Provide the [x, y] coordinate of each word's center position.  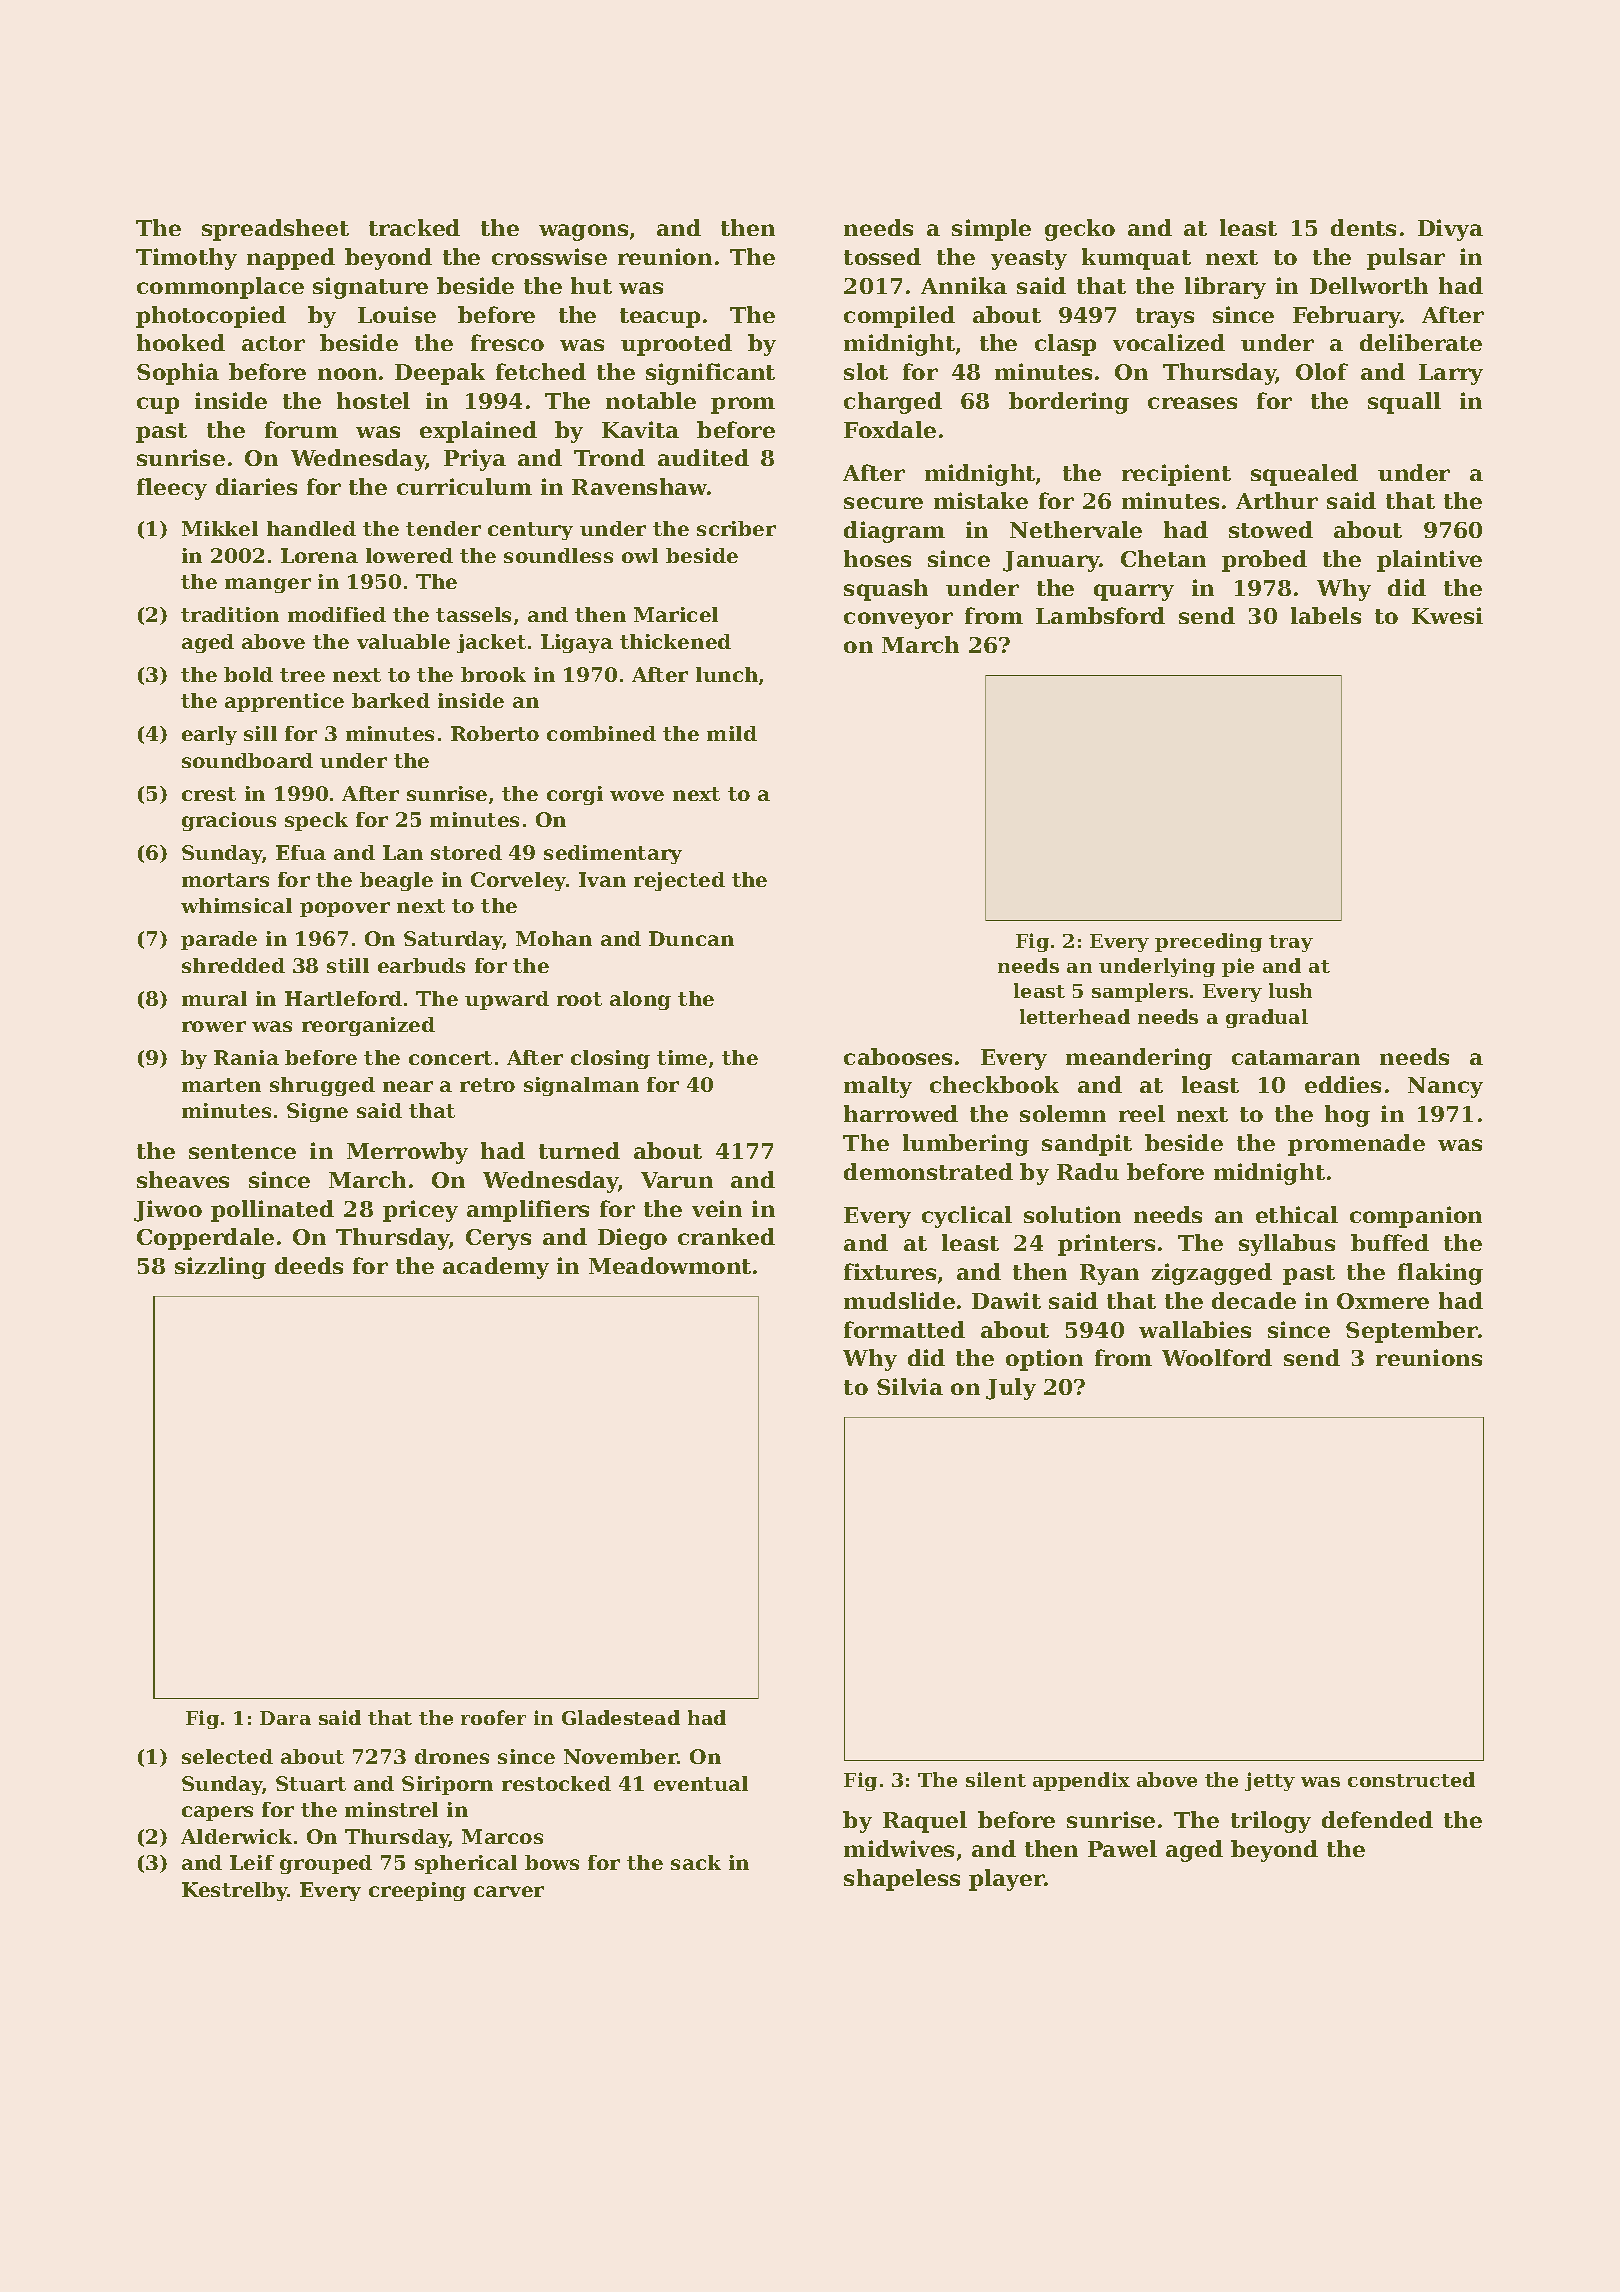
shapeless [902, 1880]
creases [1192, 403]
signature [370, 288]
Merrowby [407, 1153]
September [1412, 1332]
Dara [285, 1718]
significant [710, 374]
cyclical [967, 1217]
